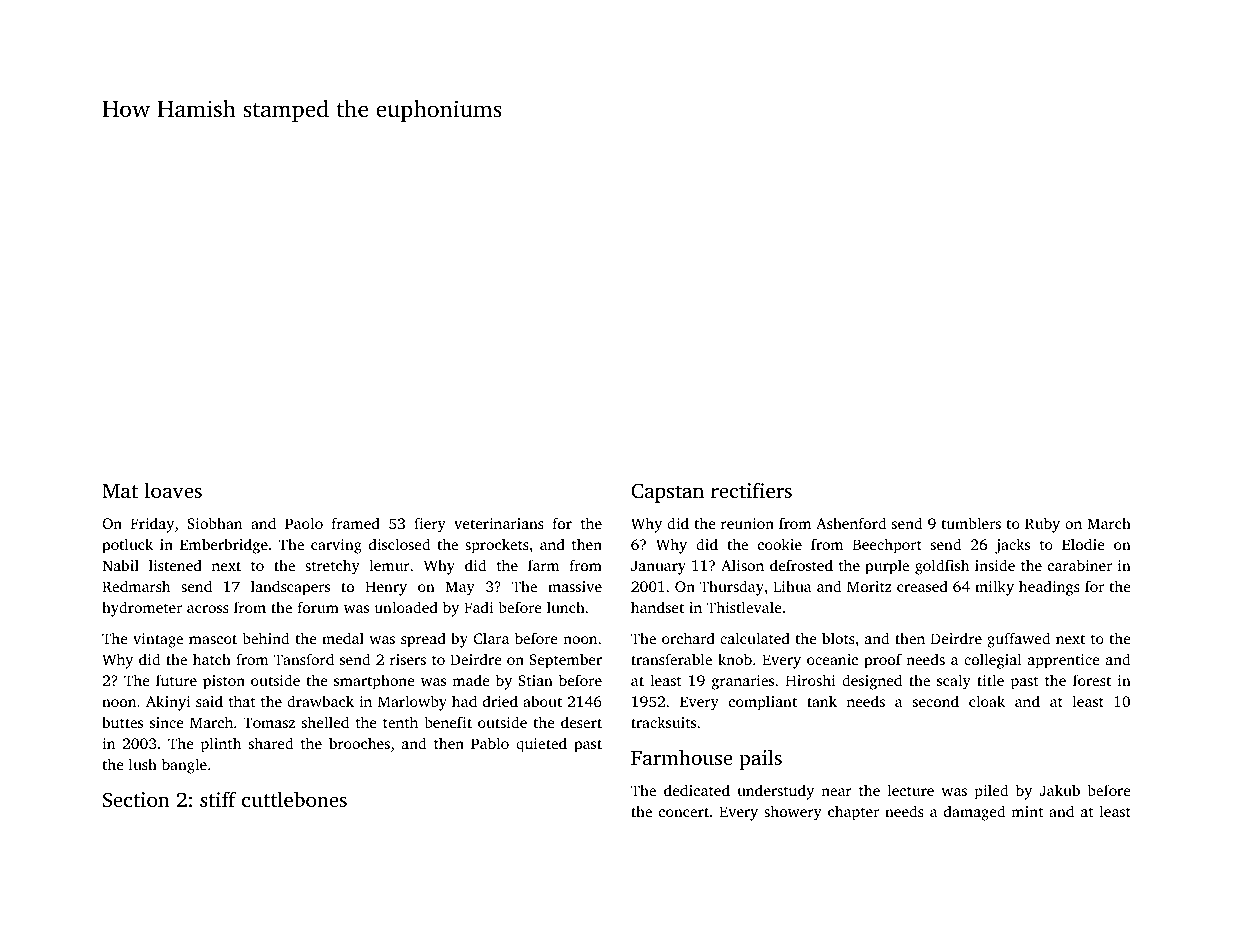 The image size is (1233, 952). I want to click on second, so click(936, 701).
